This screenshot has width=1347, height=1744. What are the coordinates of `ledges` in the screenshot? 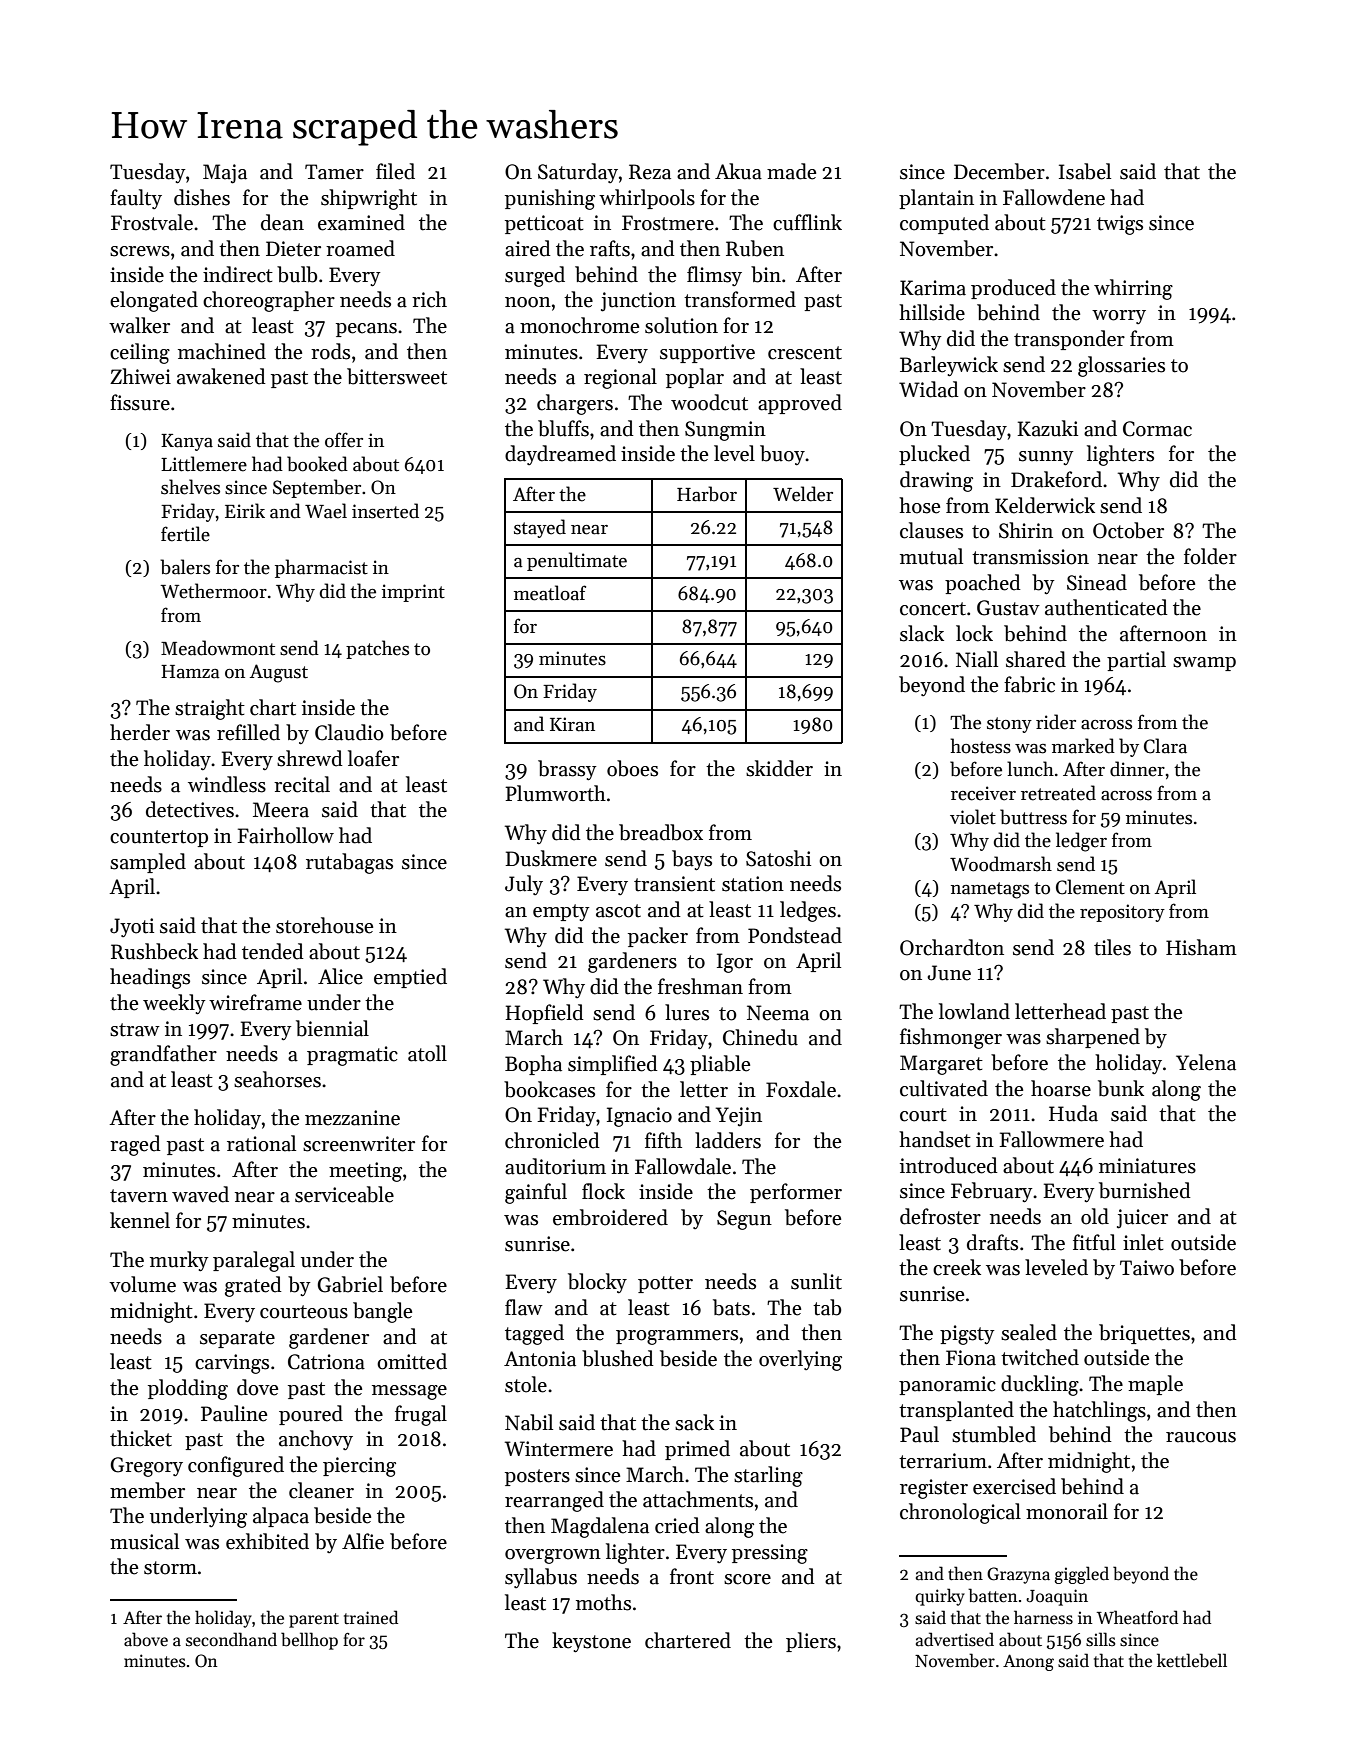 It's located at (808, 911).
